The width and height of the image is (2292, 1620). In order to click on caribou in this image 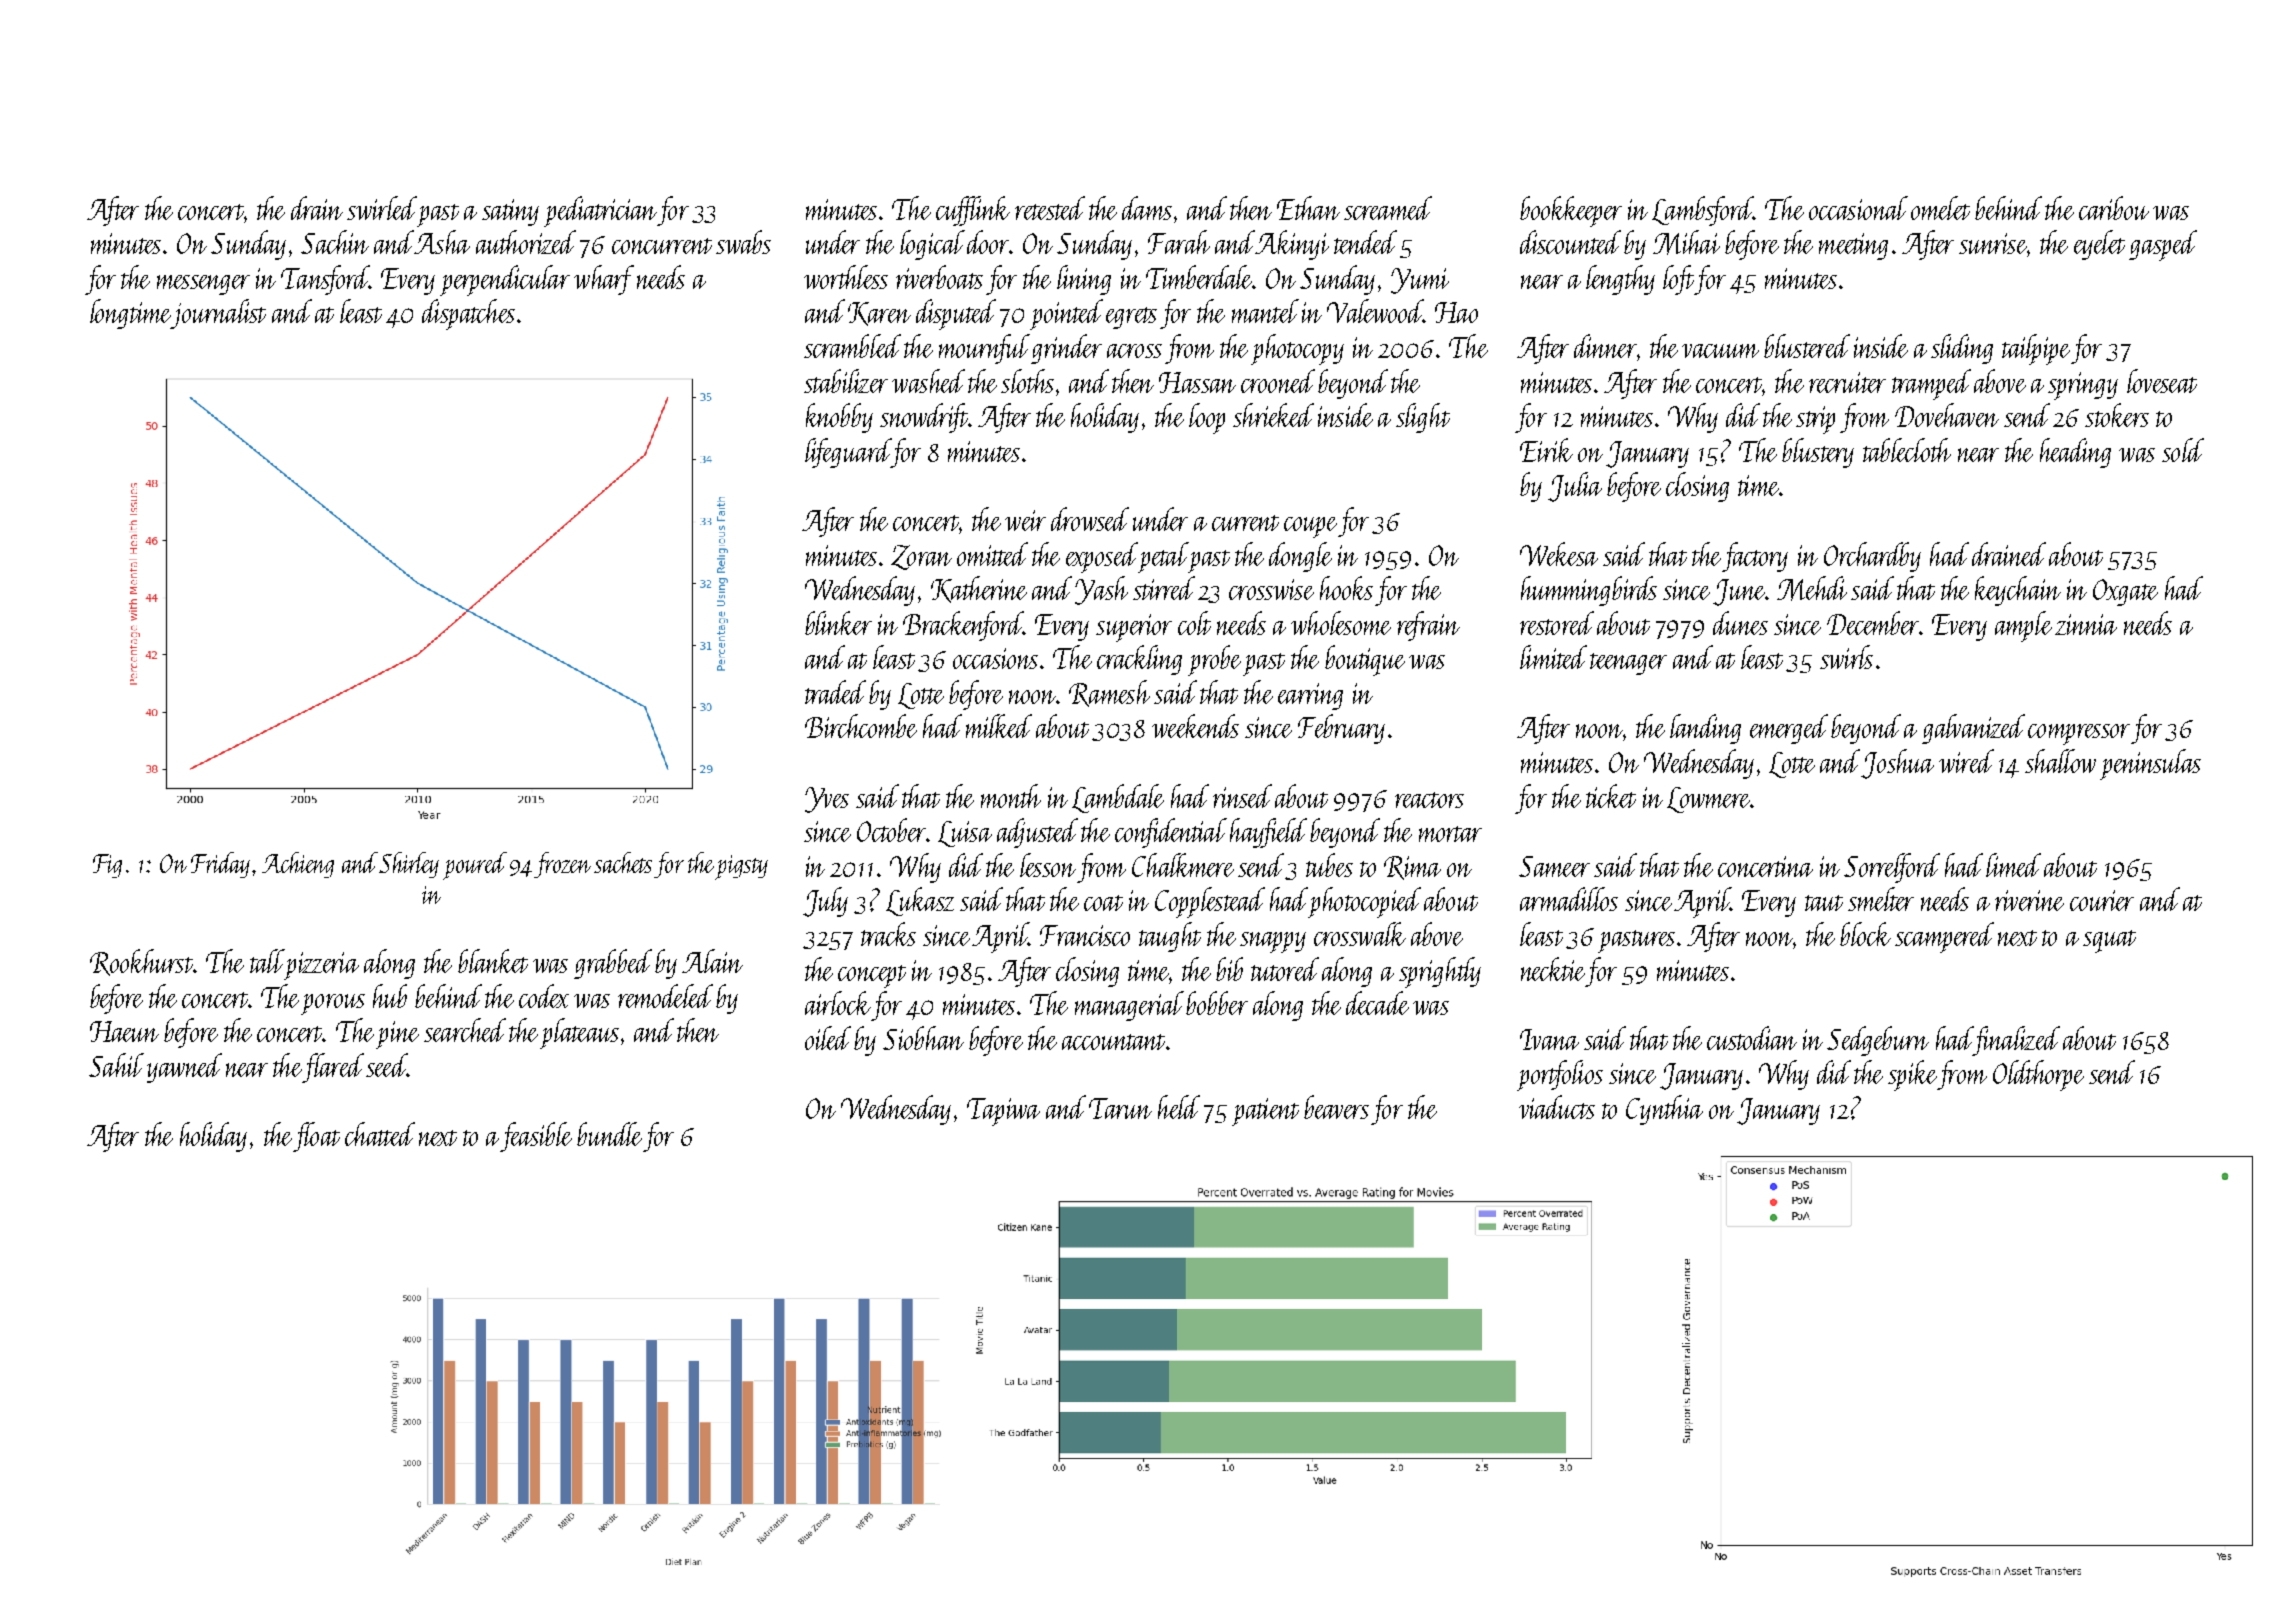, I will do `click(2114, 208)`.
